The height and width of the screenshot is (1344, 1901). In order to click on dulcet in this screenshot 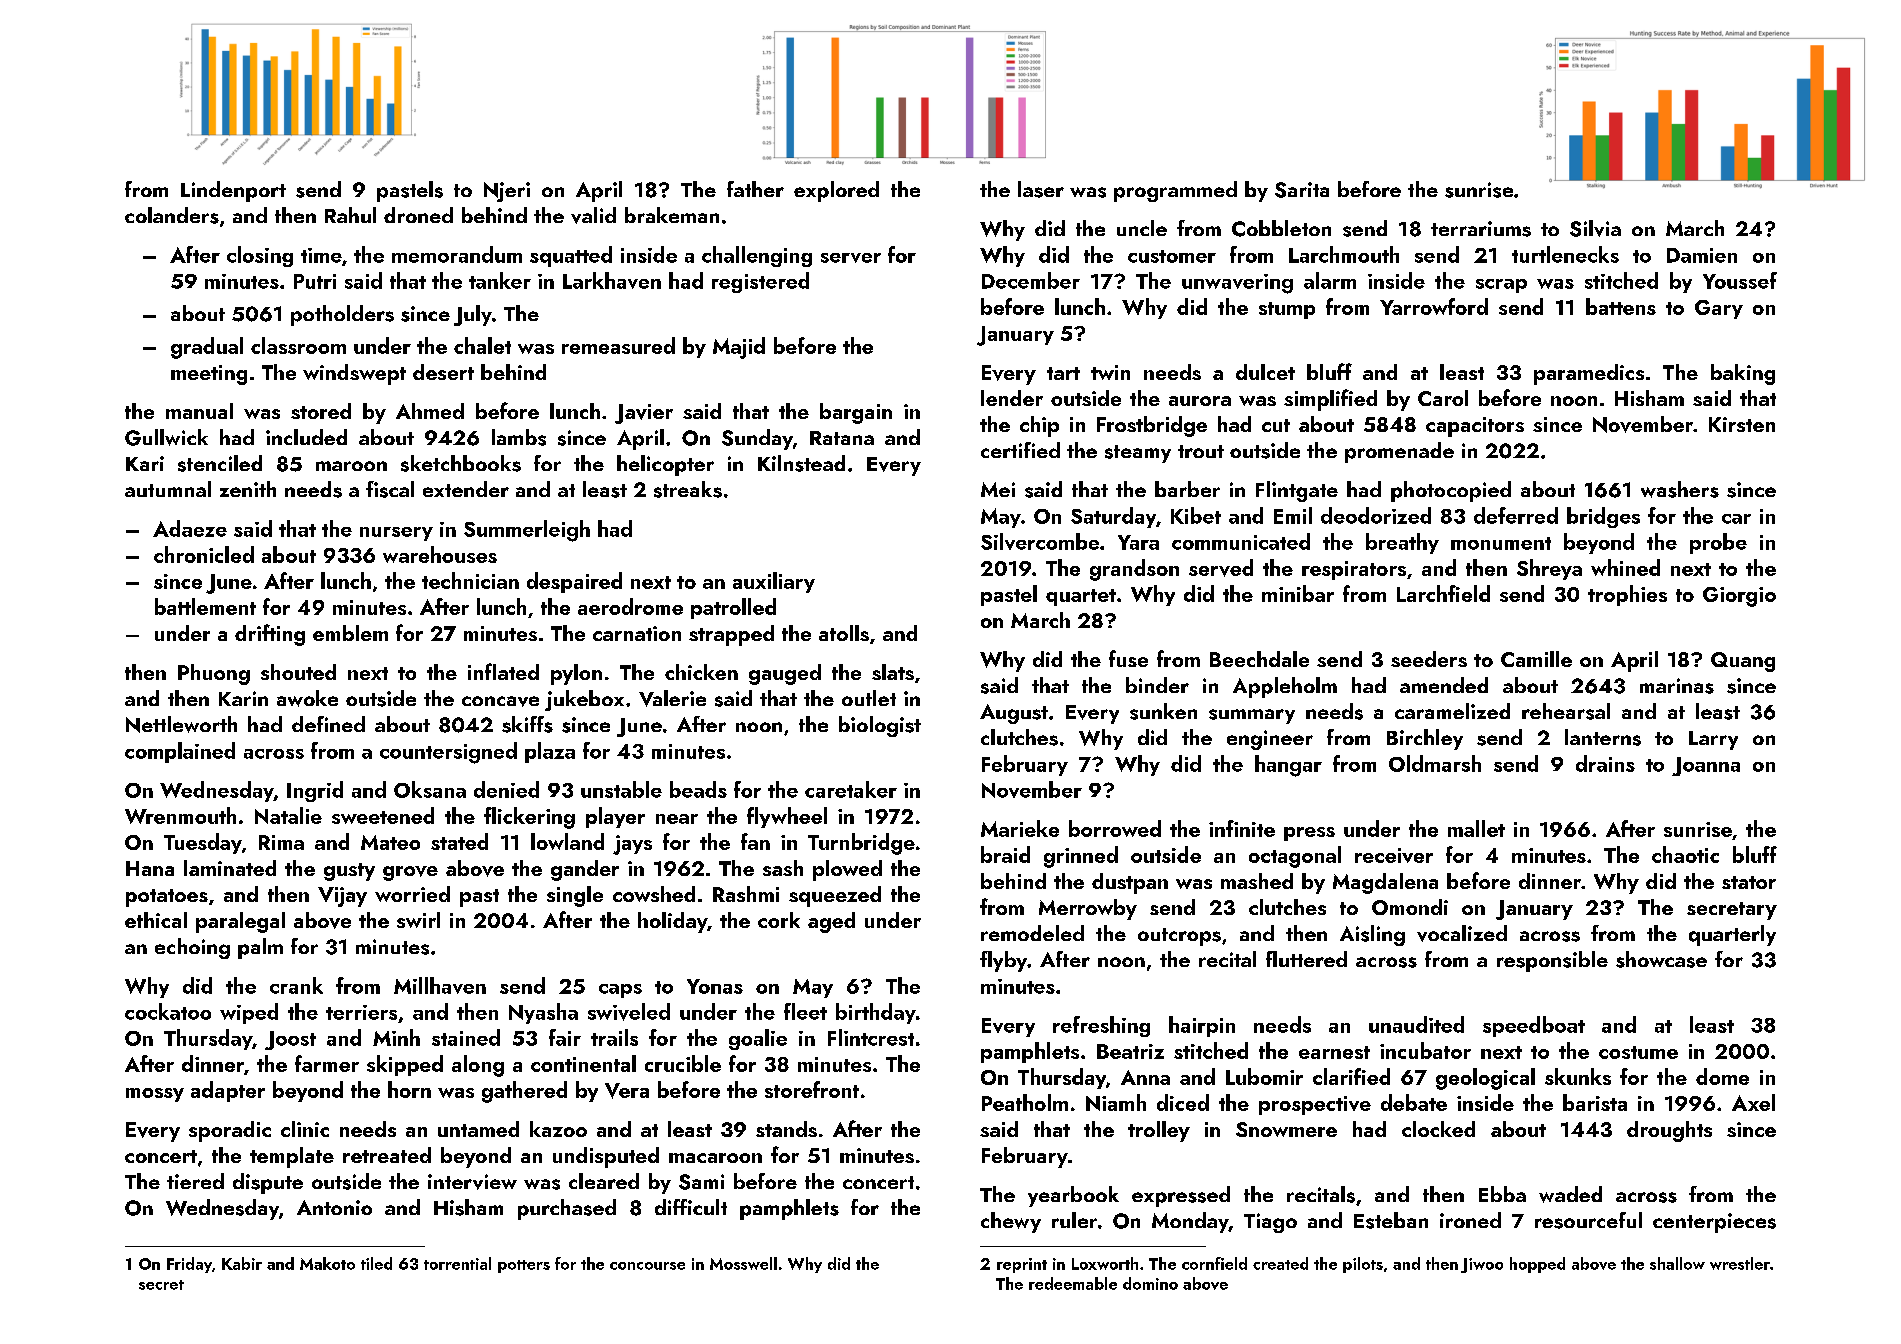, I will do `click(1265, 372)`.
